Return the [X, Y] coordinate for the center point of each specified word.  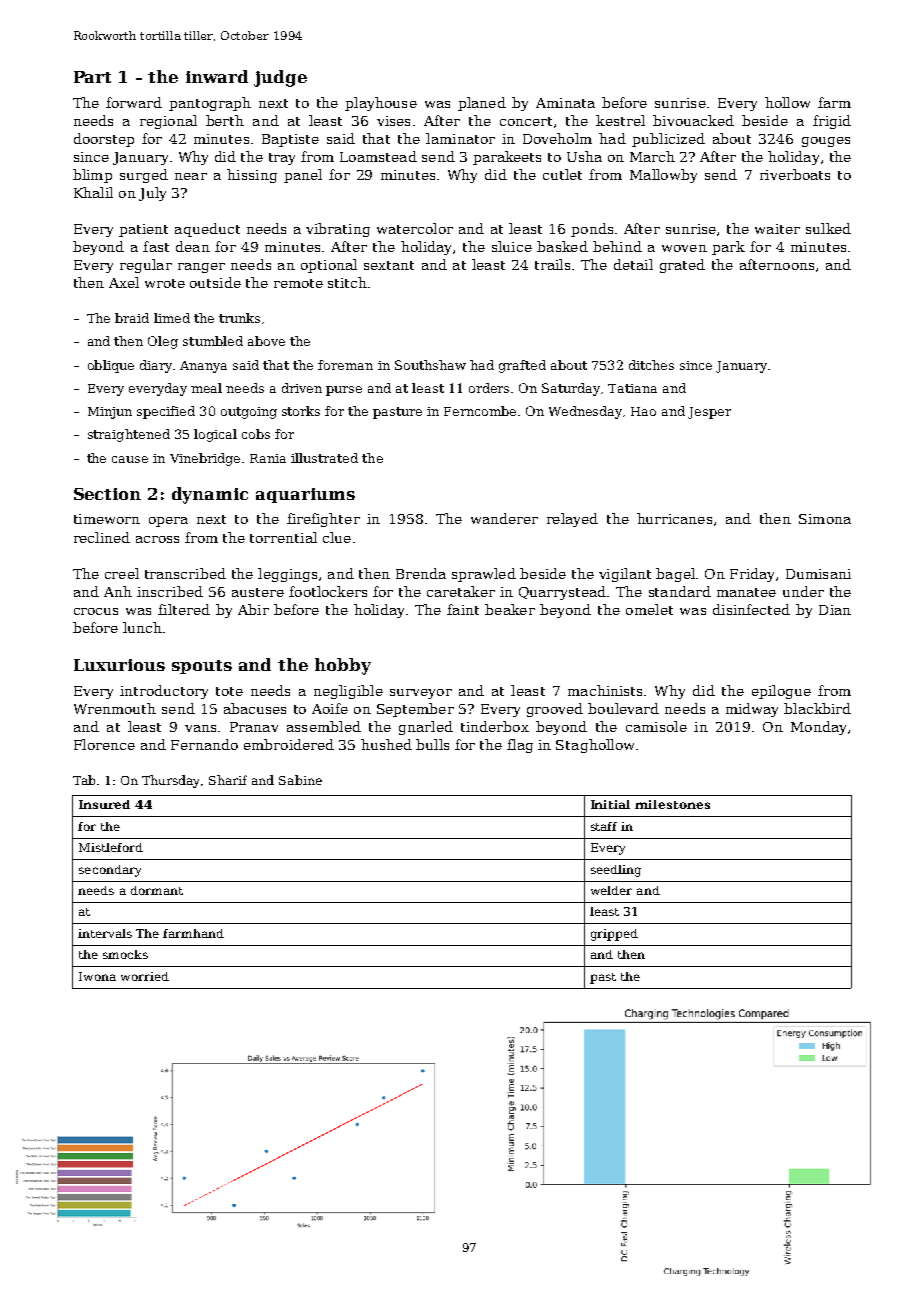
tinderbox [495, 726]
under [803, 591]
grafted [522, 366]
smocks [125, 954]
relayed [572, 520]
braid [132, 318]
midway [752, 710]
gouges [826, 142]
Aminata [565, 103]
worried [145, 976]
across [157, 539]
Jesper [709, 413]
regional [168, 122]
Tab [84, 780]
